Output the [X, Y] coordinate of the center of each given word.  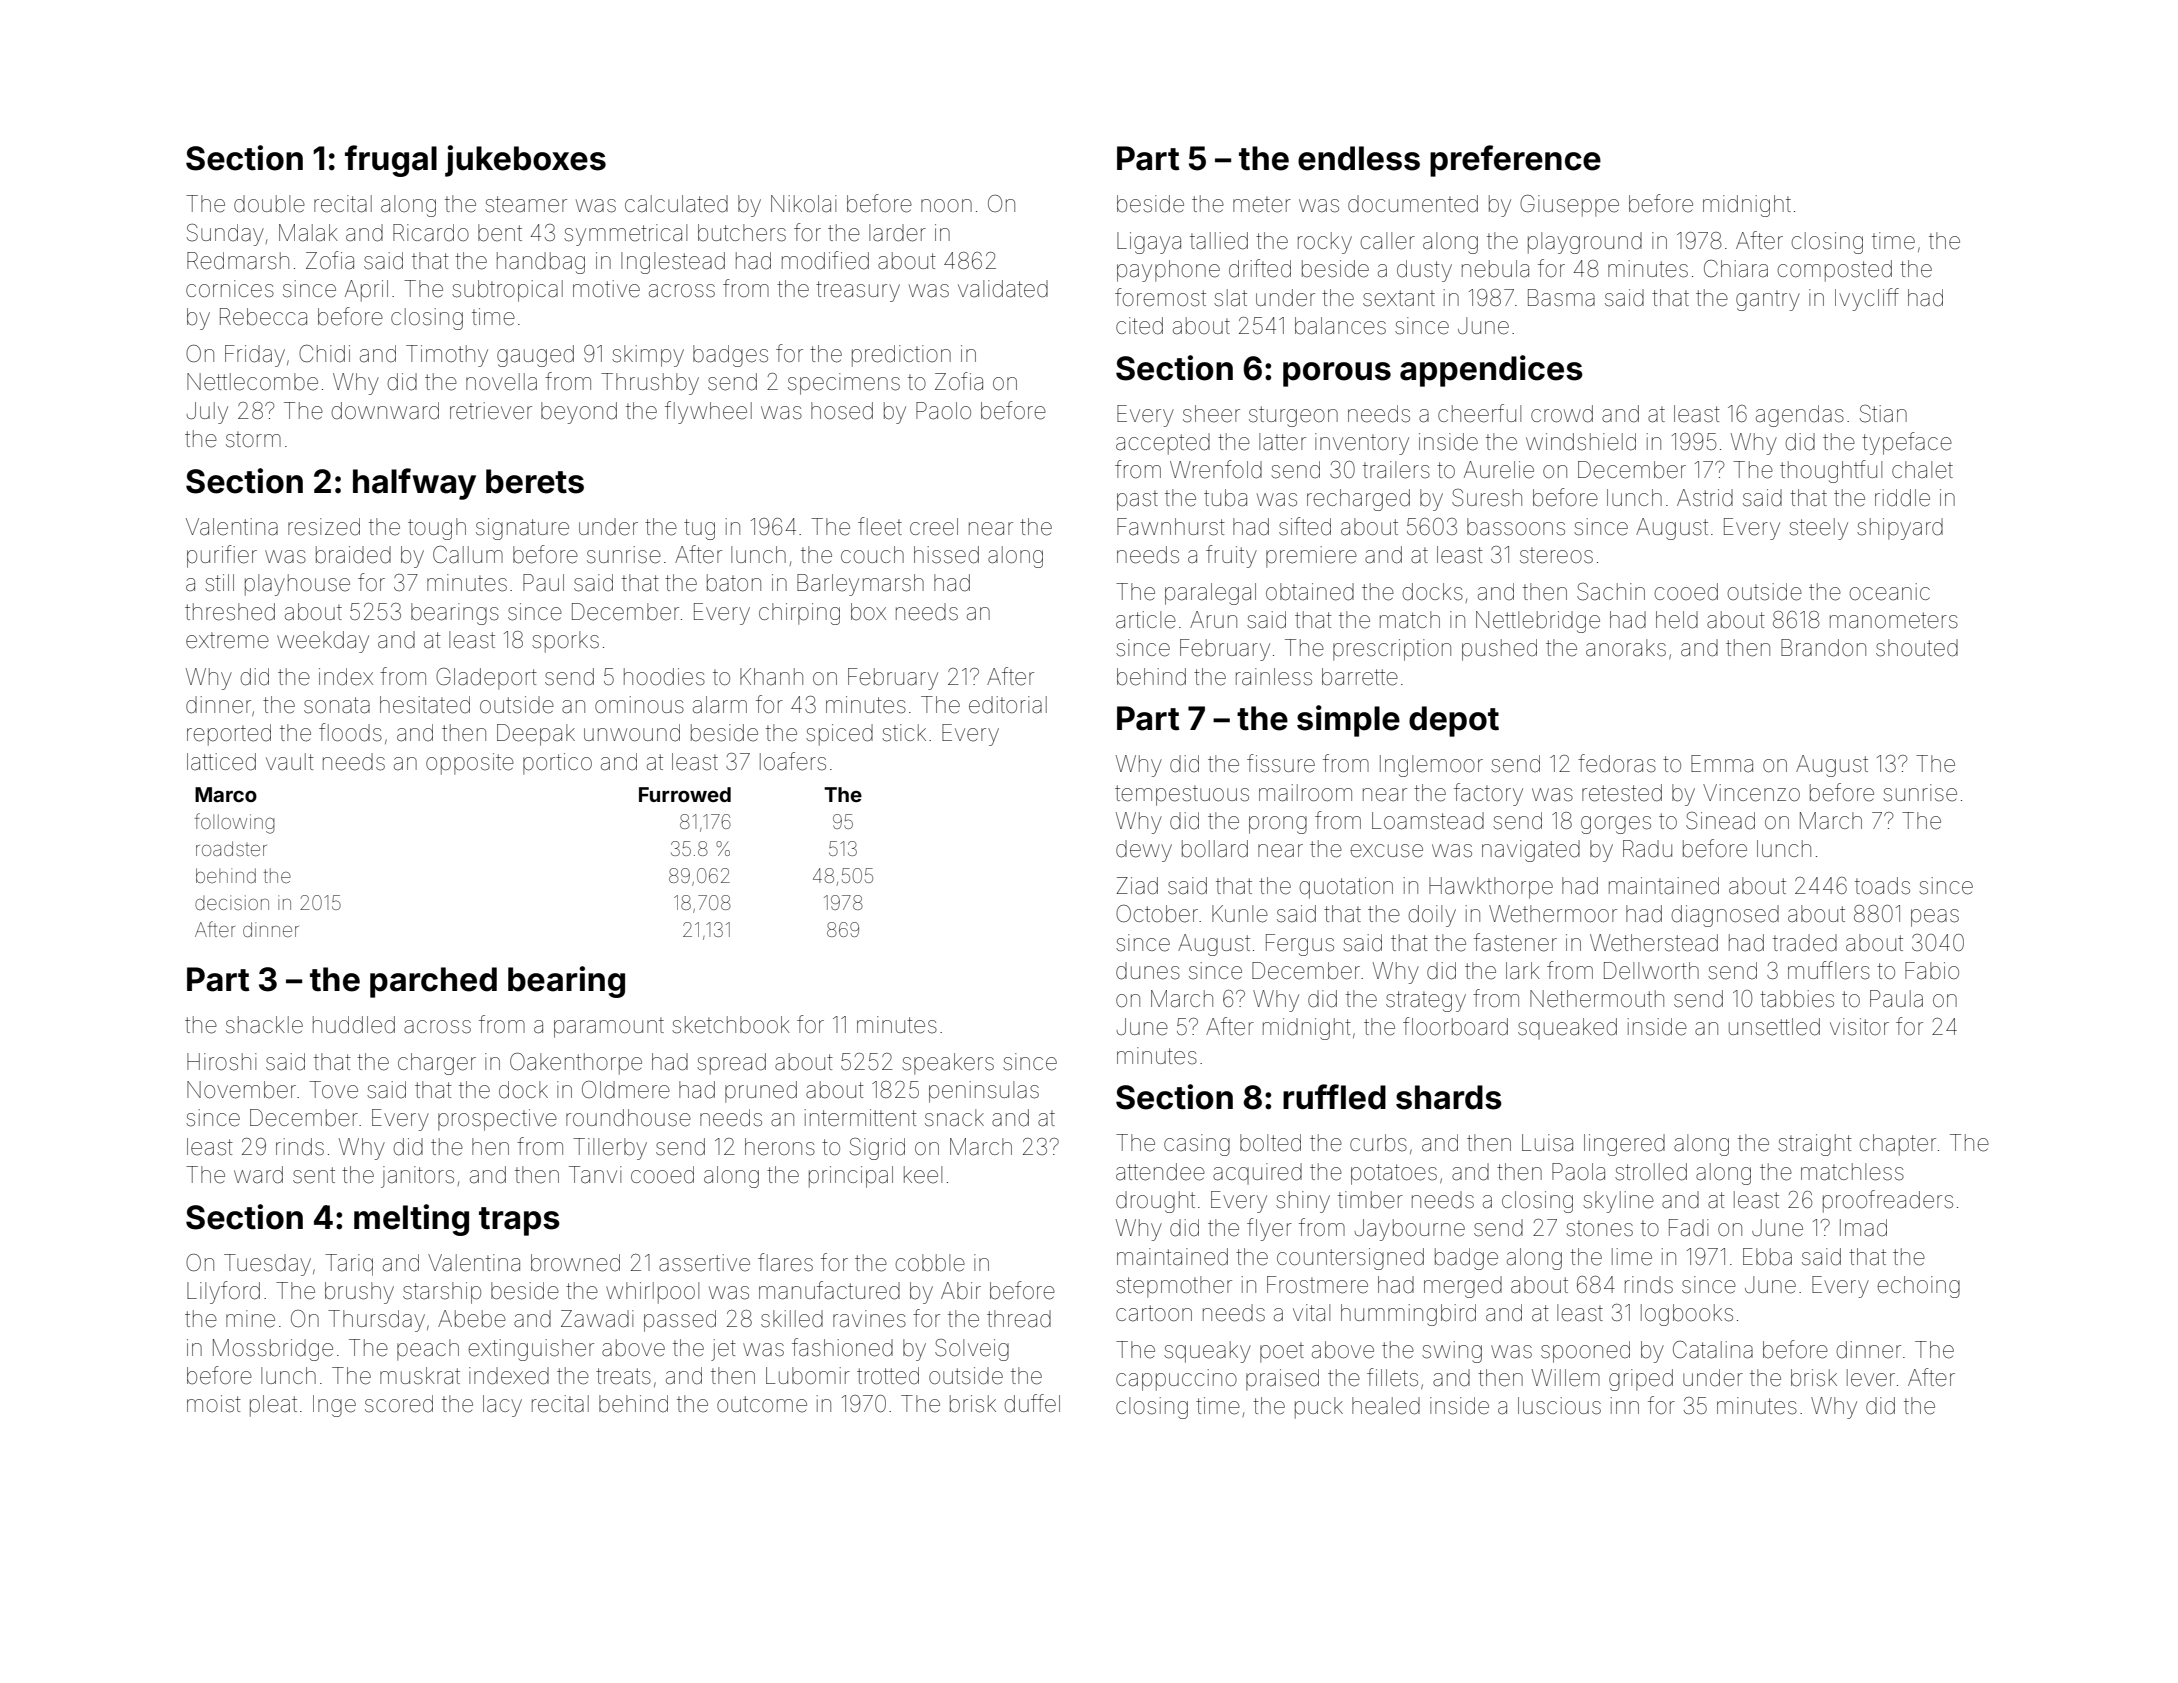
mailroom [1305, 793]
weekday [323, 642]
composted [1834, 271]
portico [557, 764]
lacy [502, 1406]
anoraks [1626, 648]
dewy [1144, 851]
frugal [391, 161]
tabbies [1797, 999]
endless [1359, 158]
